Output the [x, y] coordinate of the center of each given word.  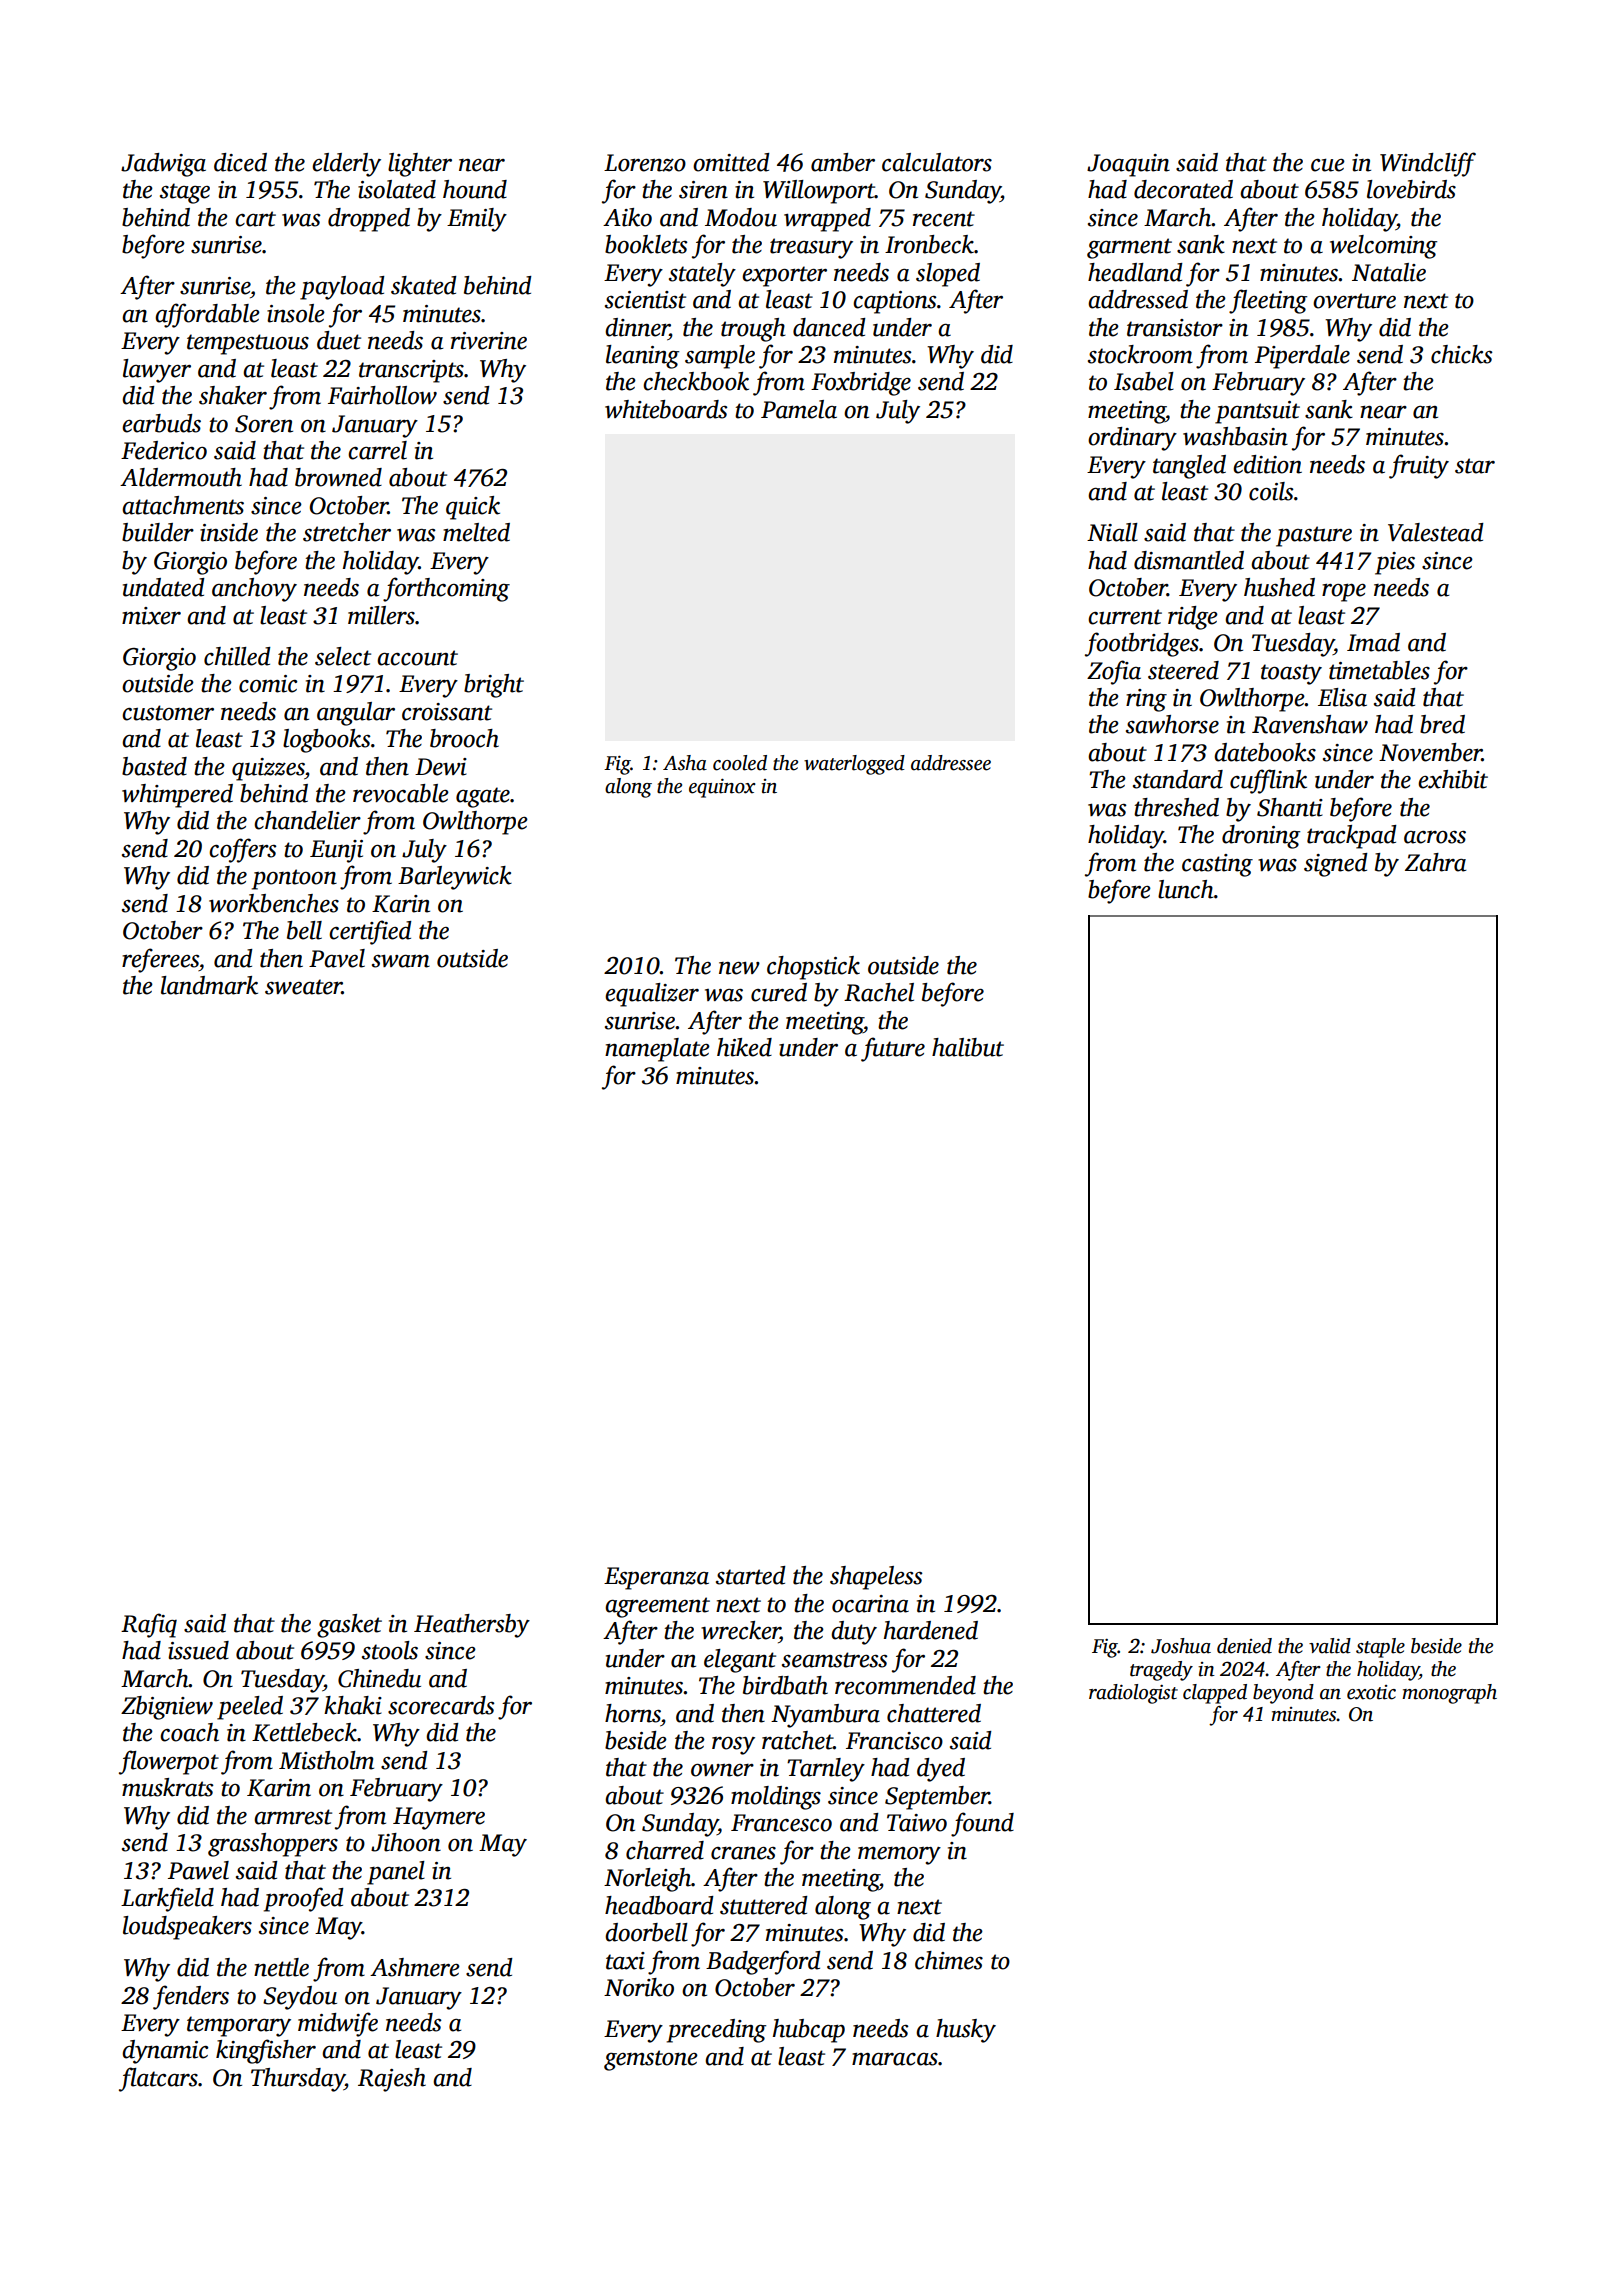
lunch [1186, 889]
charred [665, 1850]
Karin [401, 904]
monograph [1449, 1694]
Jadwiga [163, 165]
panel [396, 1873]
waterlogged [854, 765]
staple [1380, 1648]
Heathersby [472, 1626]
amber [843, 162]
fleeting [1268, 301]
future [893, 1049]
